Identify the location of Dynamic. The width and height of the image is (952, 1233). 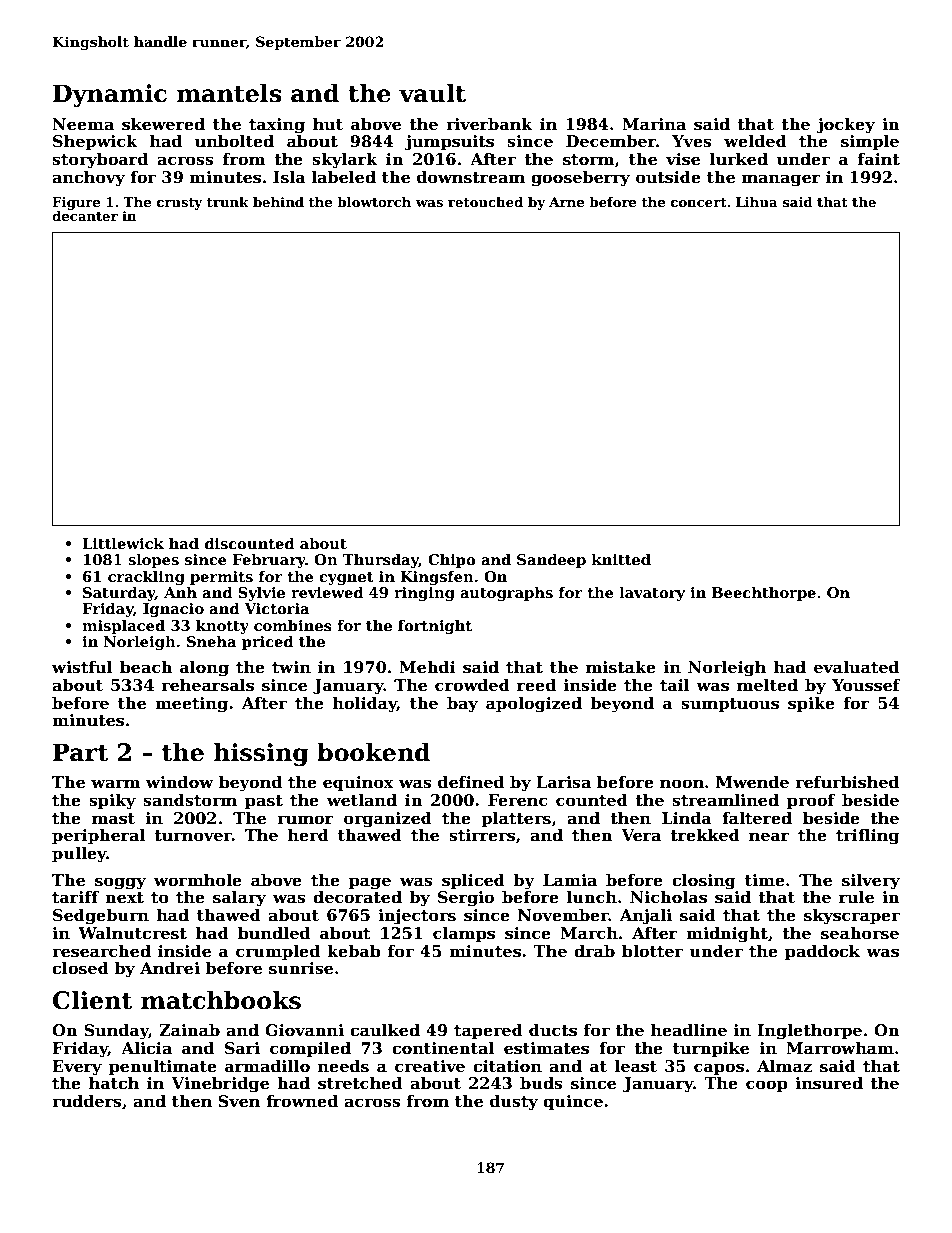
(110, 95).
